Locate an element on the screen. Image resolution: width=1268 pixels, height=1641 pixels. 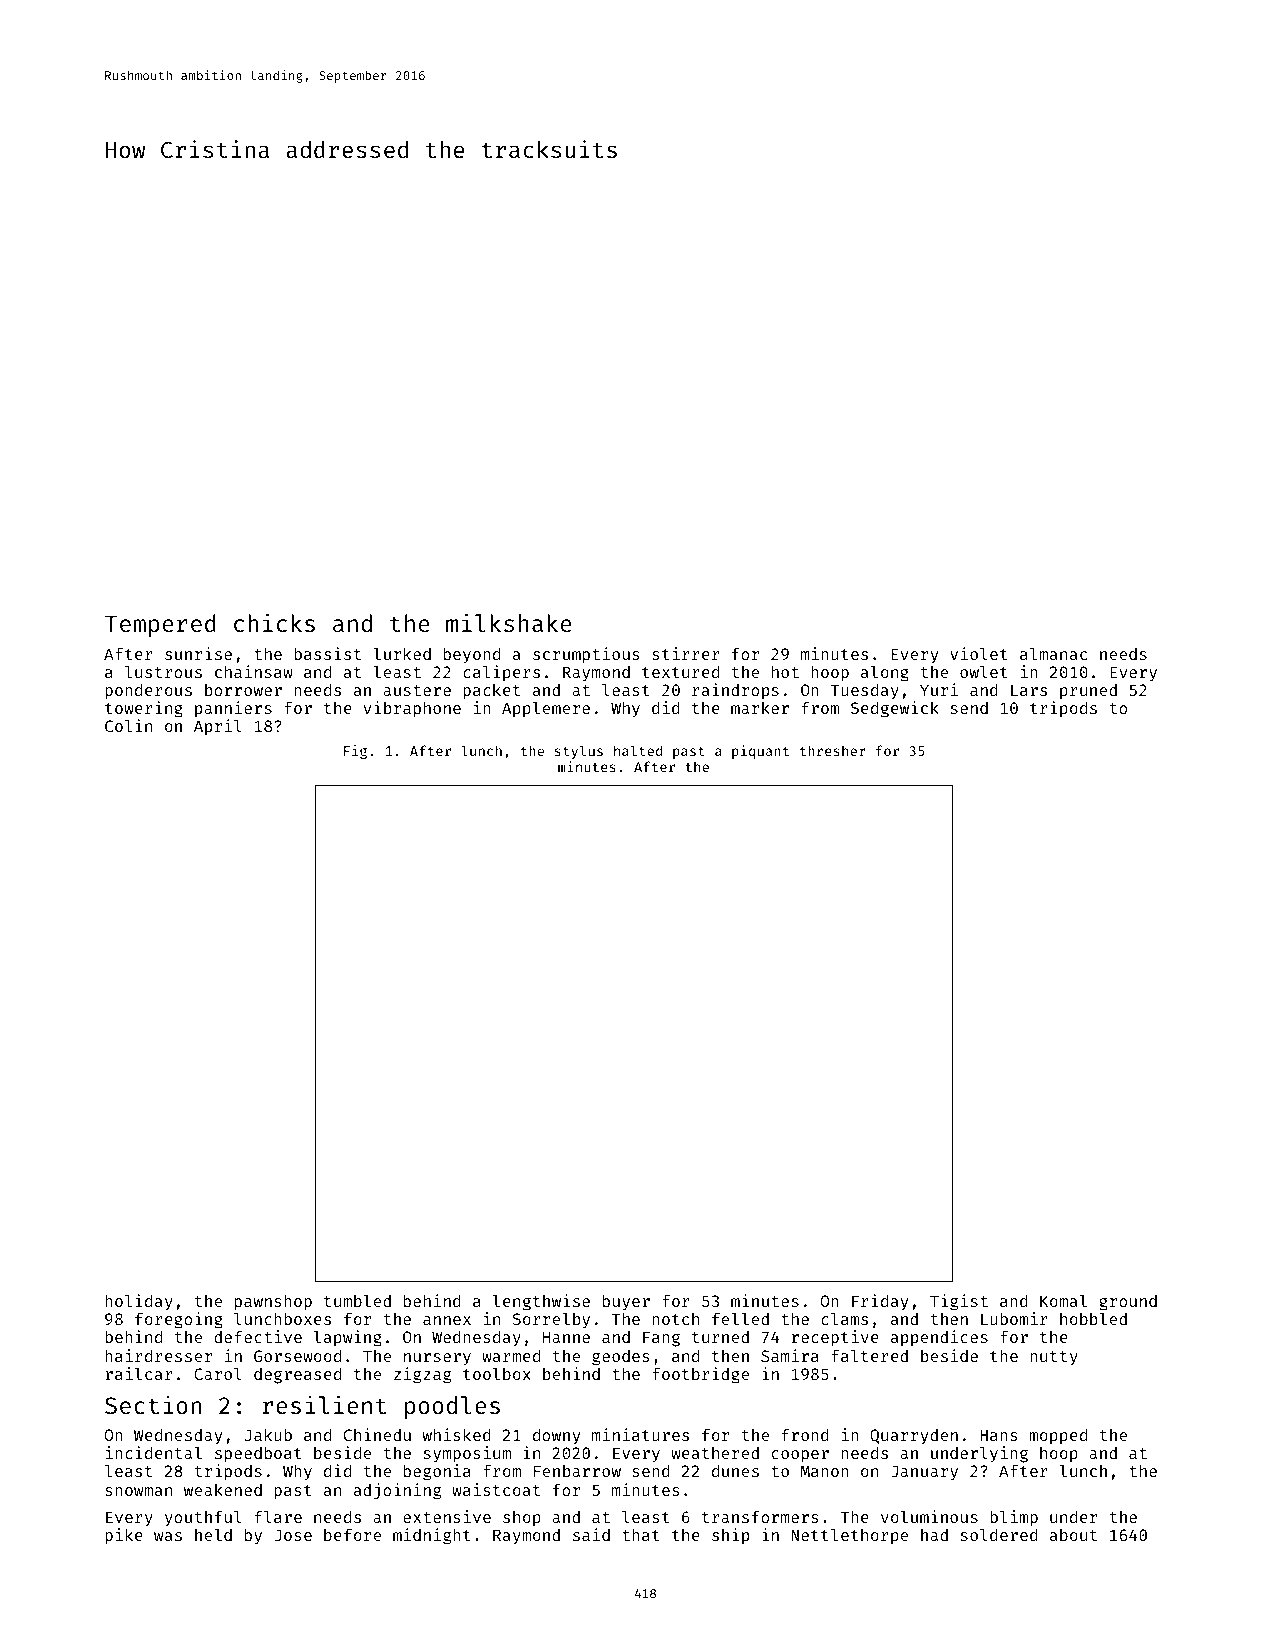
Jakub is located at coordinates (268, 1434).
